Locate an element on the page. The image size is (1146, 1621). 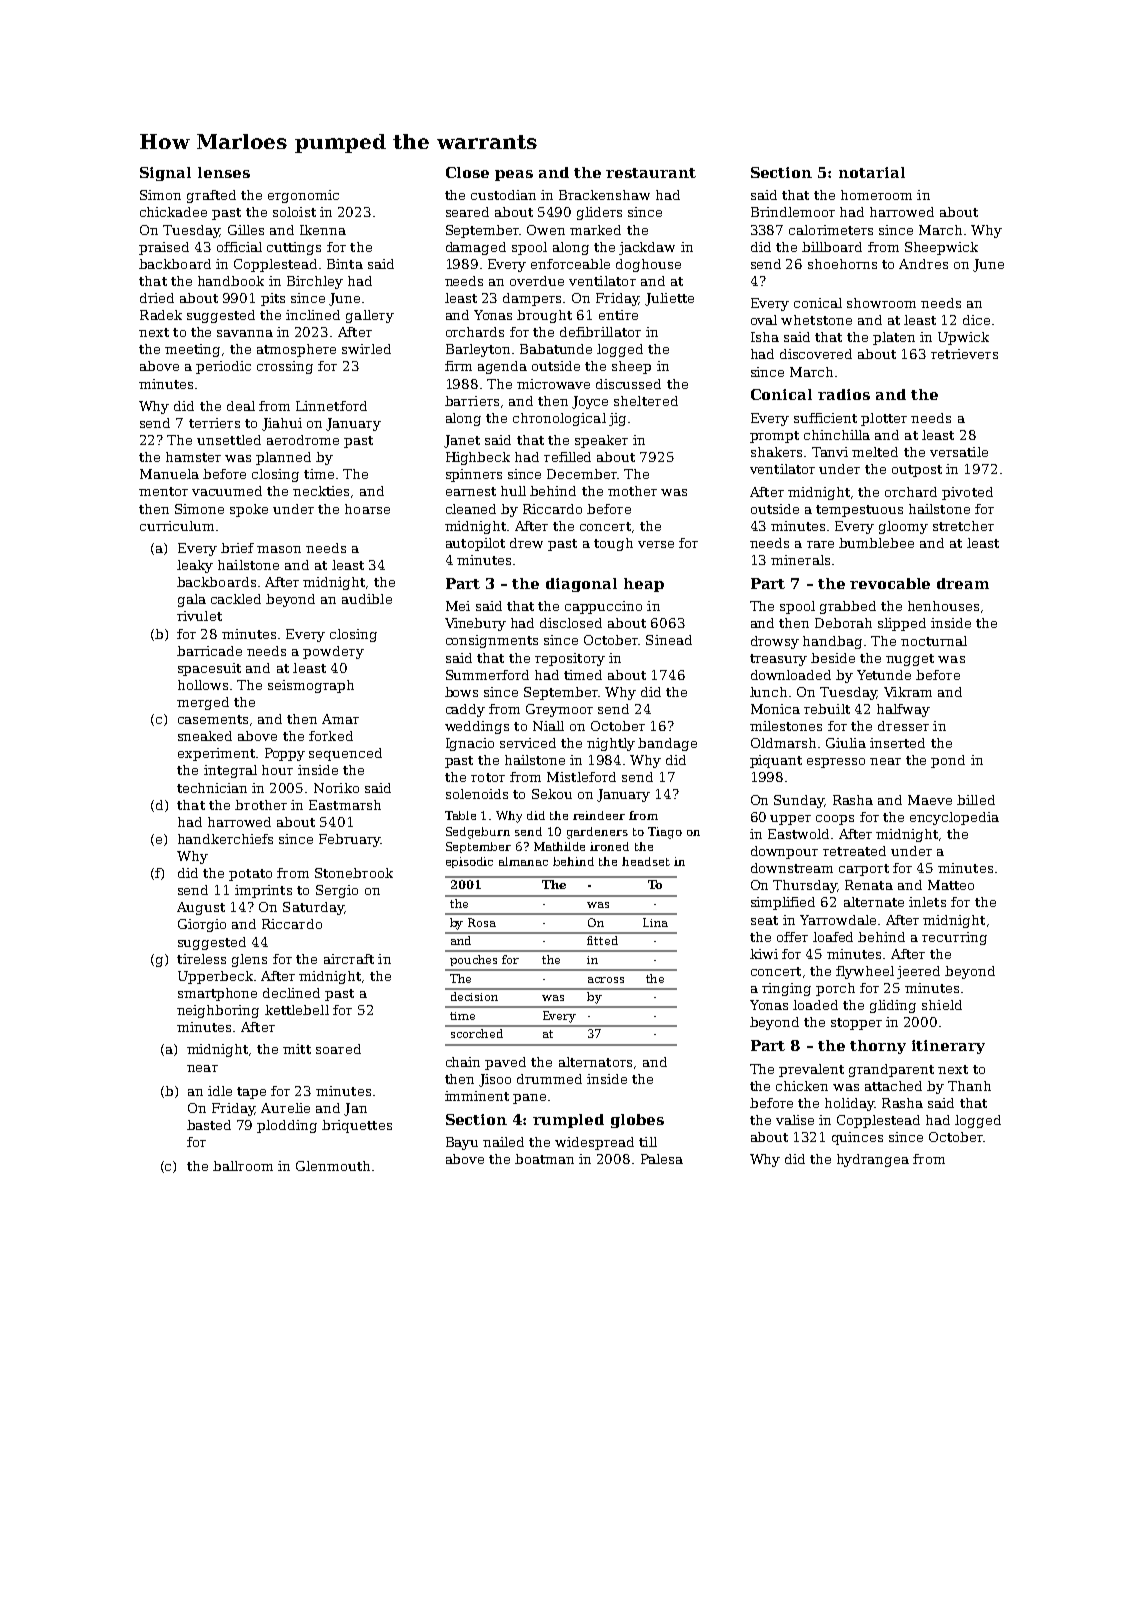
quinces is located at coordinates (857, 1138).
